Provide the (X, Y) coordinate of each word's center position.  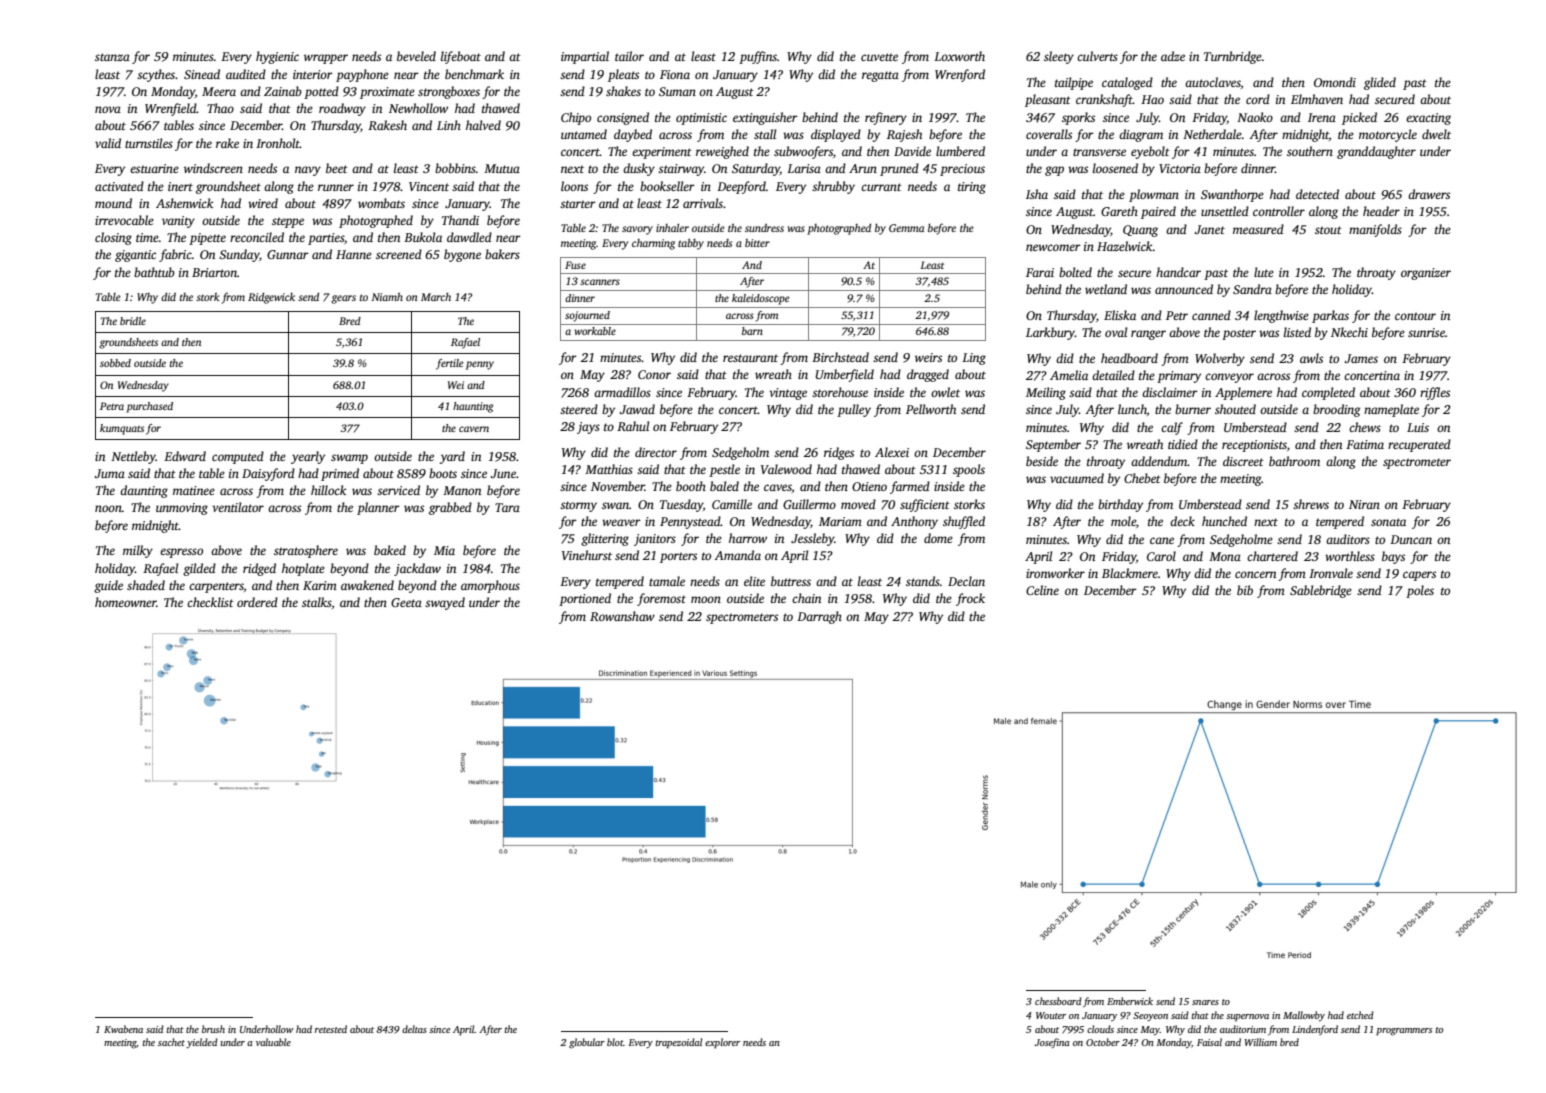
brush (213, 1029)
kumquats (122, 429)
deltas (414, 1029)
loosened (1115, 168)
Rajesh (904, 135)
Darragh (819, 617)
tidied (1183, 444)
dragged (928, 375)
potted (321, 92)
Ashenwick (184, 203)
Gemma (906, 228)
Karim (320, 585)
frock (970, 599)
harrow (748, 538)
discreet (1243, 461)
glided (1380, 83)
